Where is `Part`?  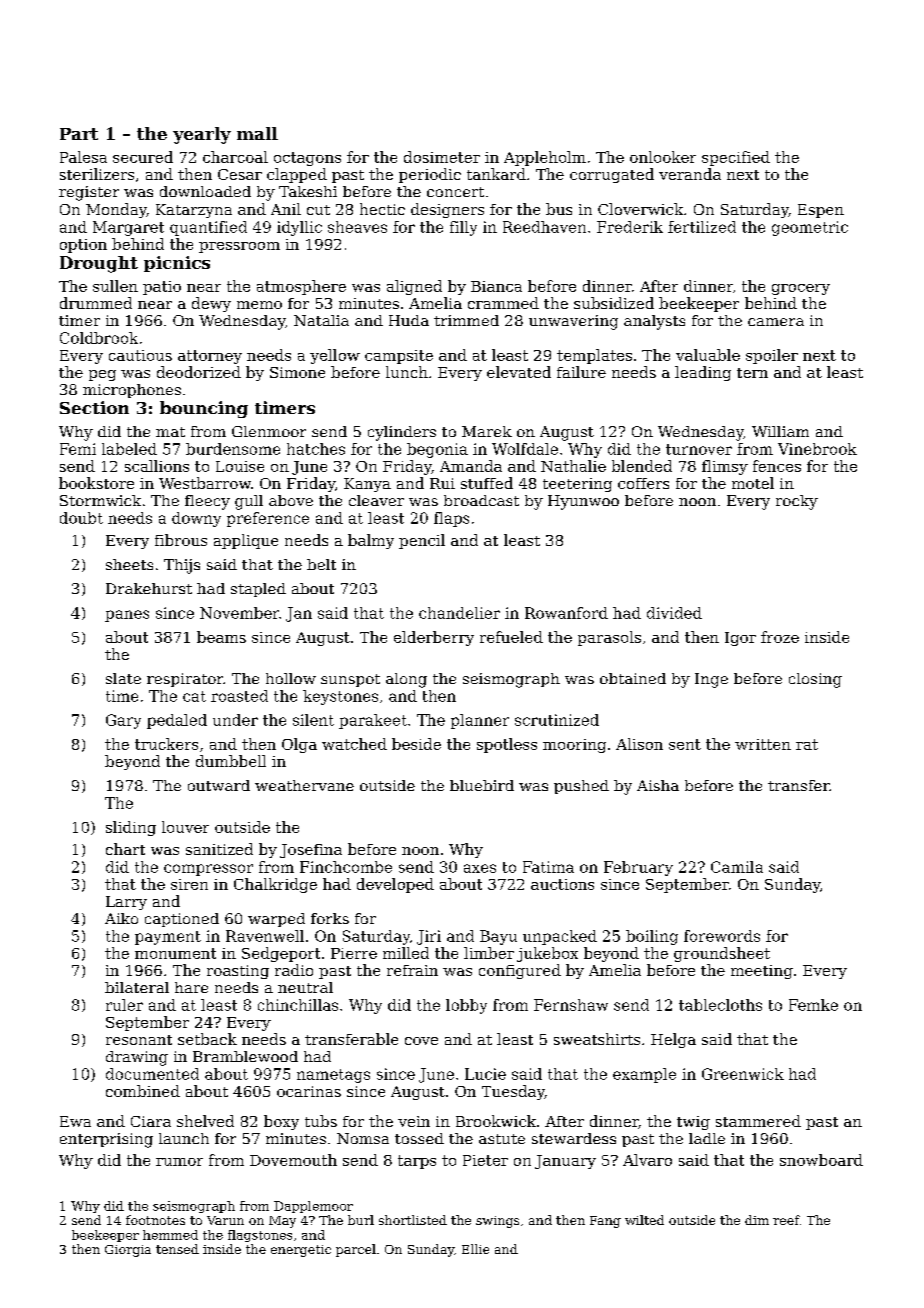 Part is located at coordinates (79, 134).
